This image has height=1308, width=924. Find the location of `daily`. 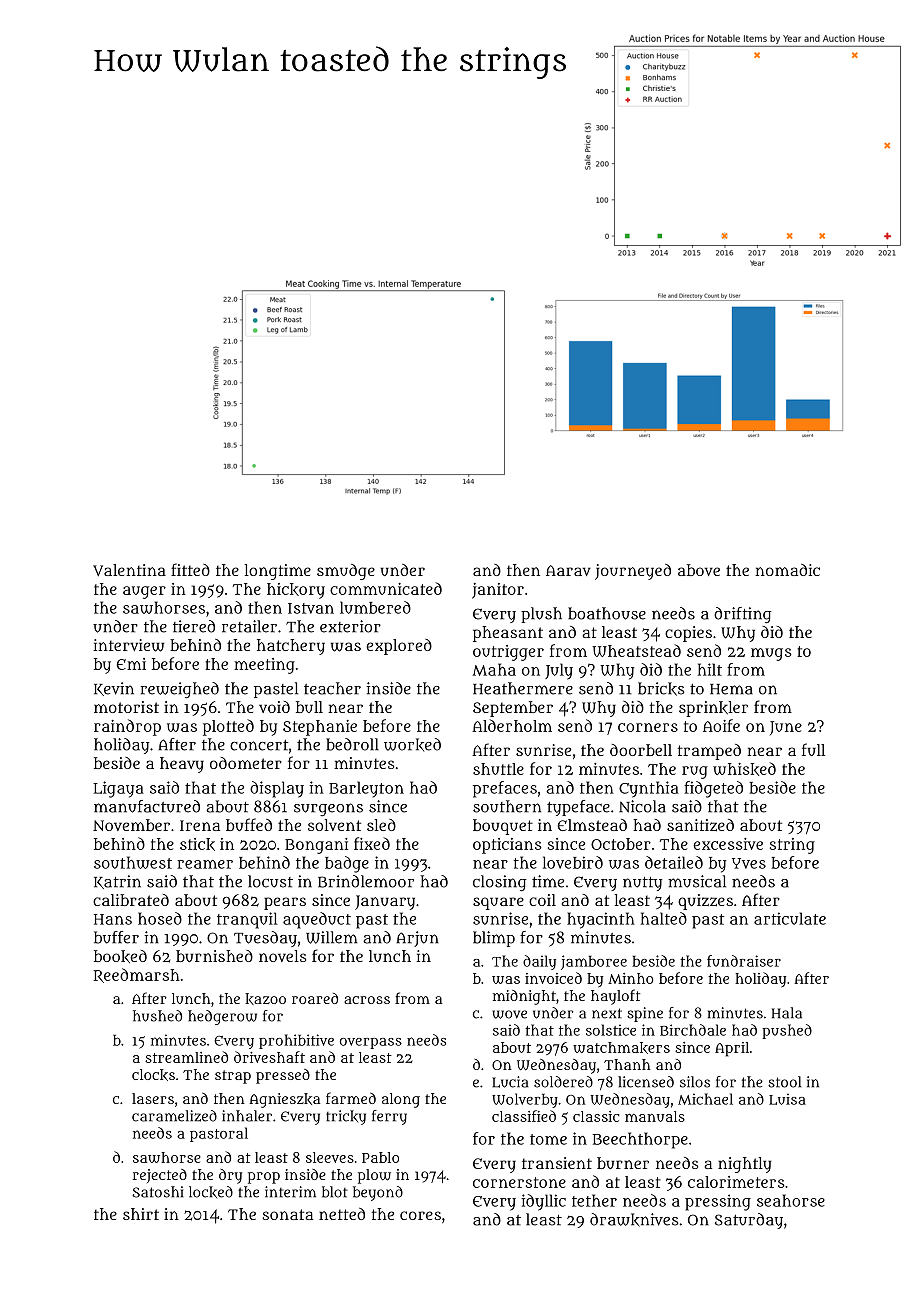

daily is located at coordinates (539, 962).
